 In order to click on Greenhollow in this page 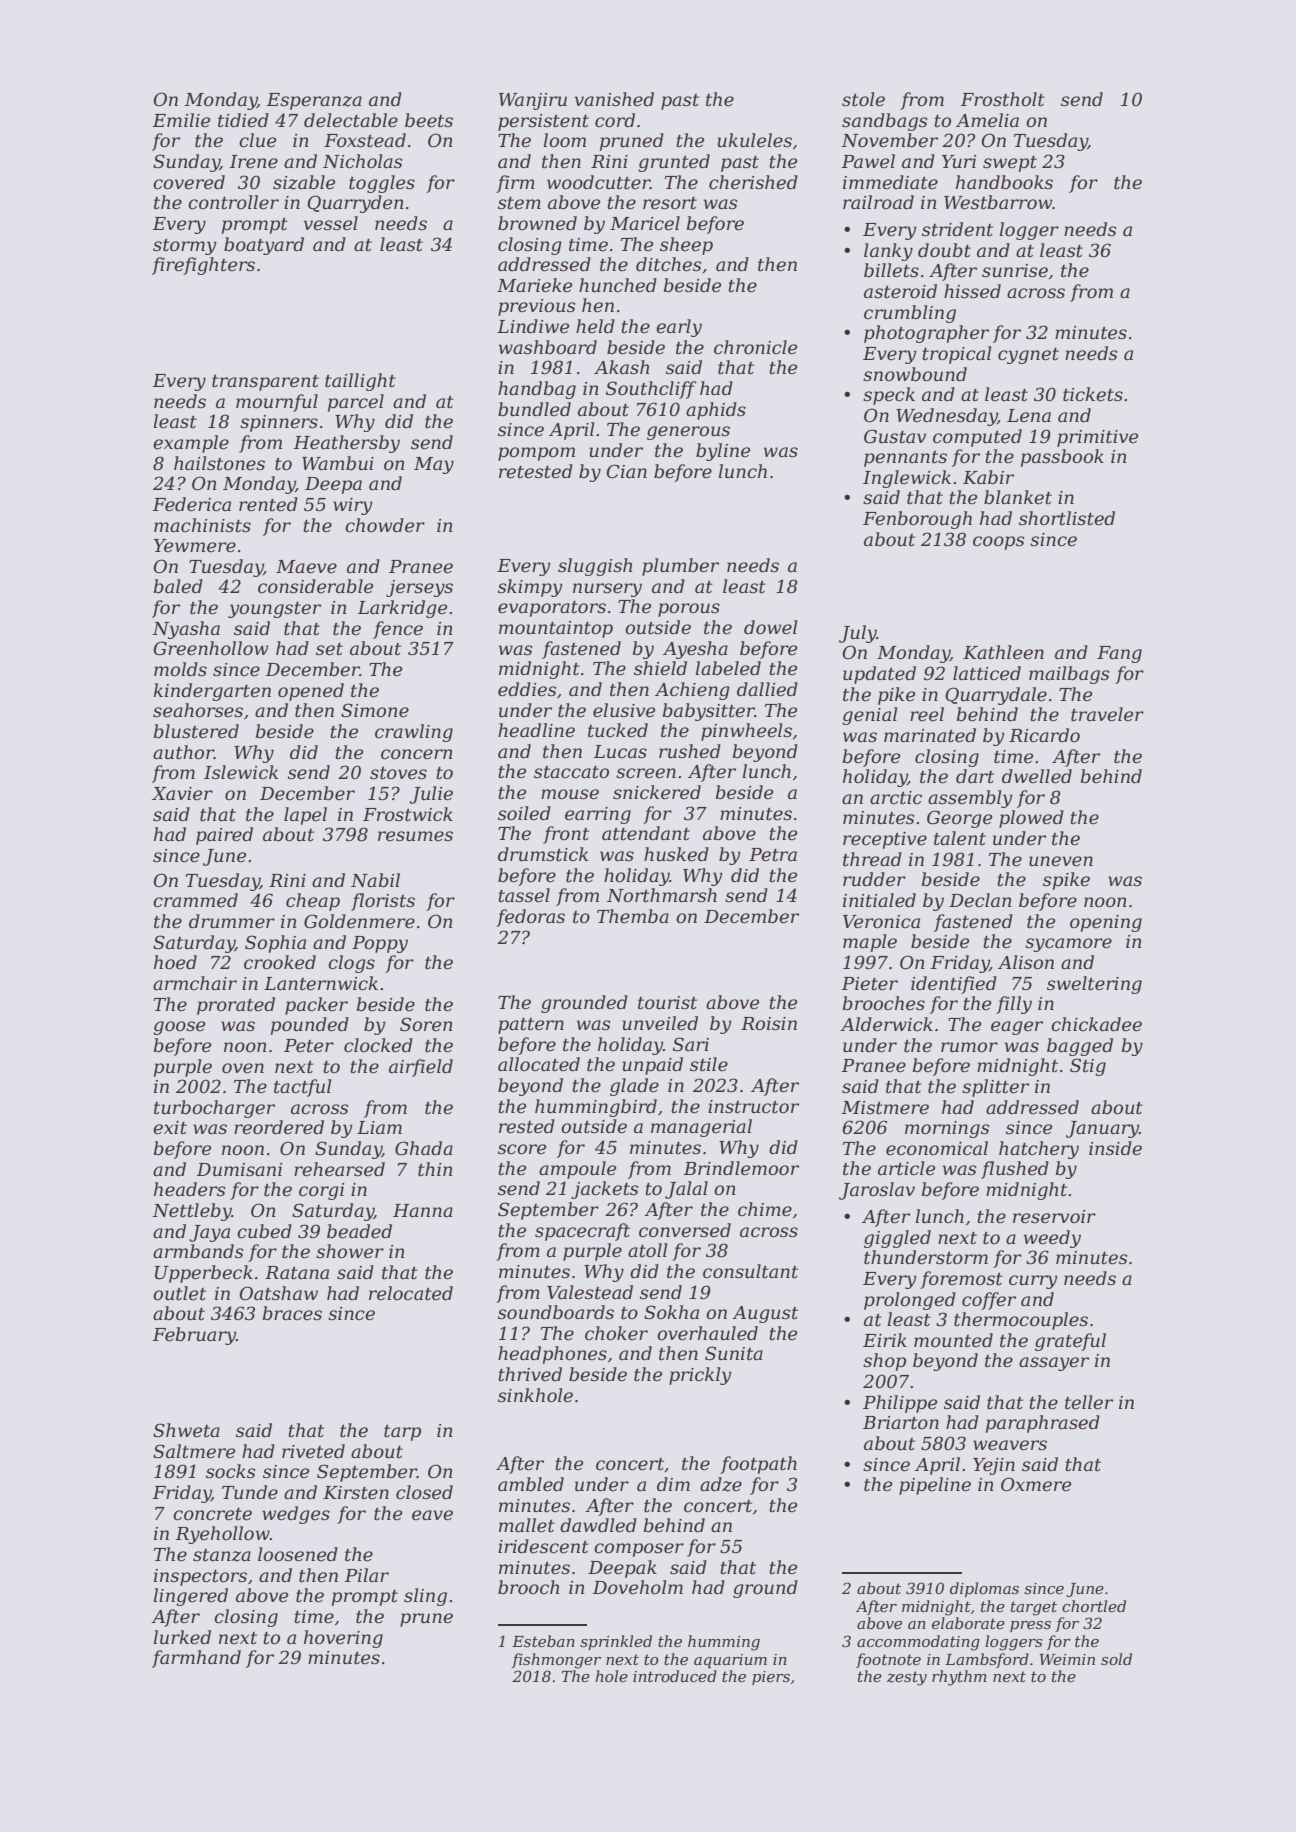, I will do `click(211, 648)`.
